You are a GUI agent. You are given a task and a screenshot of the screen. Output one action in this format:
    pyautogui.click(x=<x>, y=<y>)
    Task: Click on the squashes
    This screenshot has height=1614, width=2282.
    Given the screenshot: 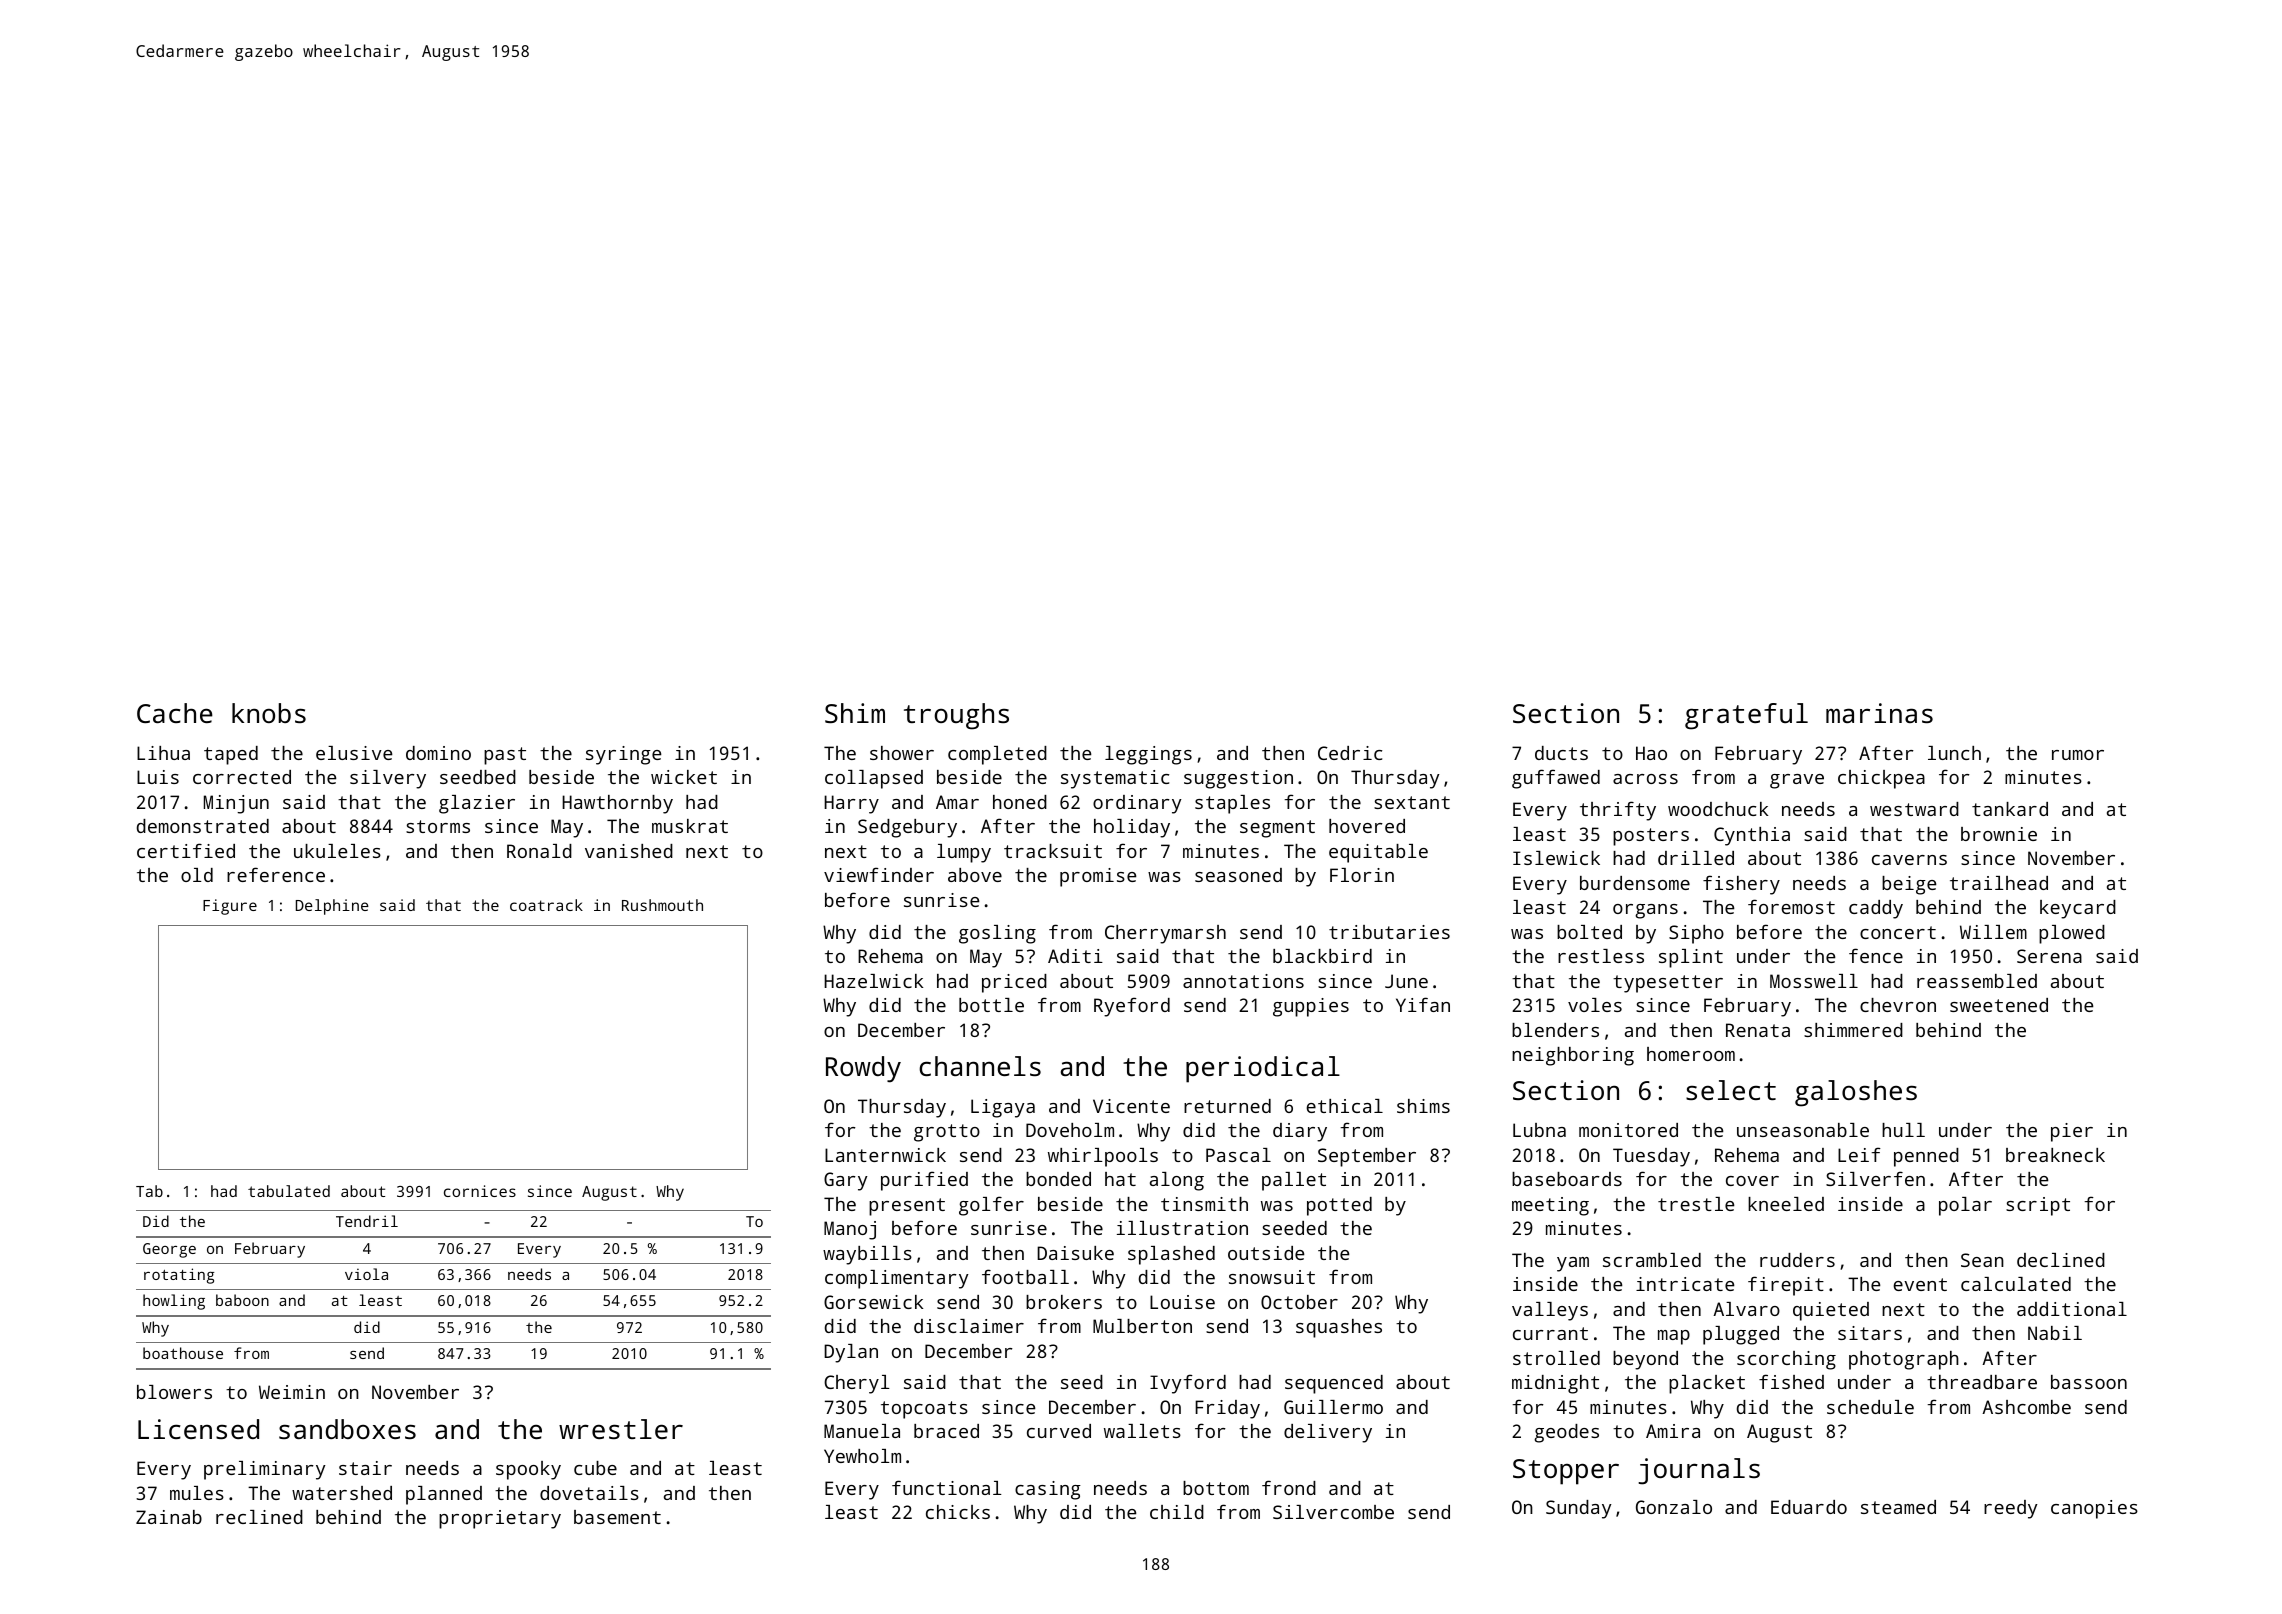 What is the action you would take?
    pyautogui.click(x=1339, y=1328)
